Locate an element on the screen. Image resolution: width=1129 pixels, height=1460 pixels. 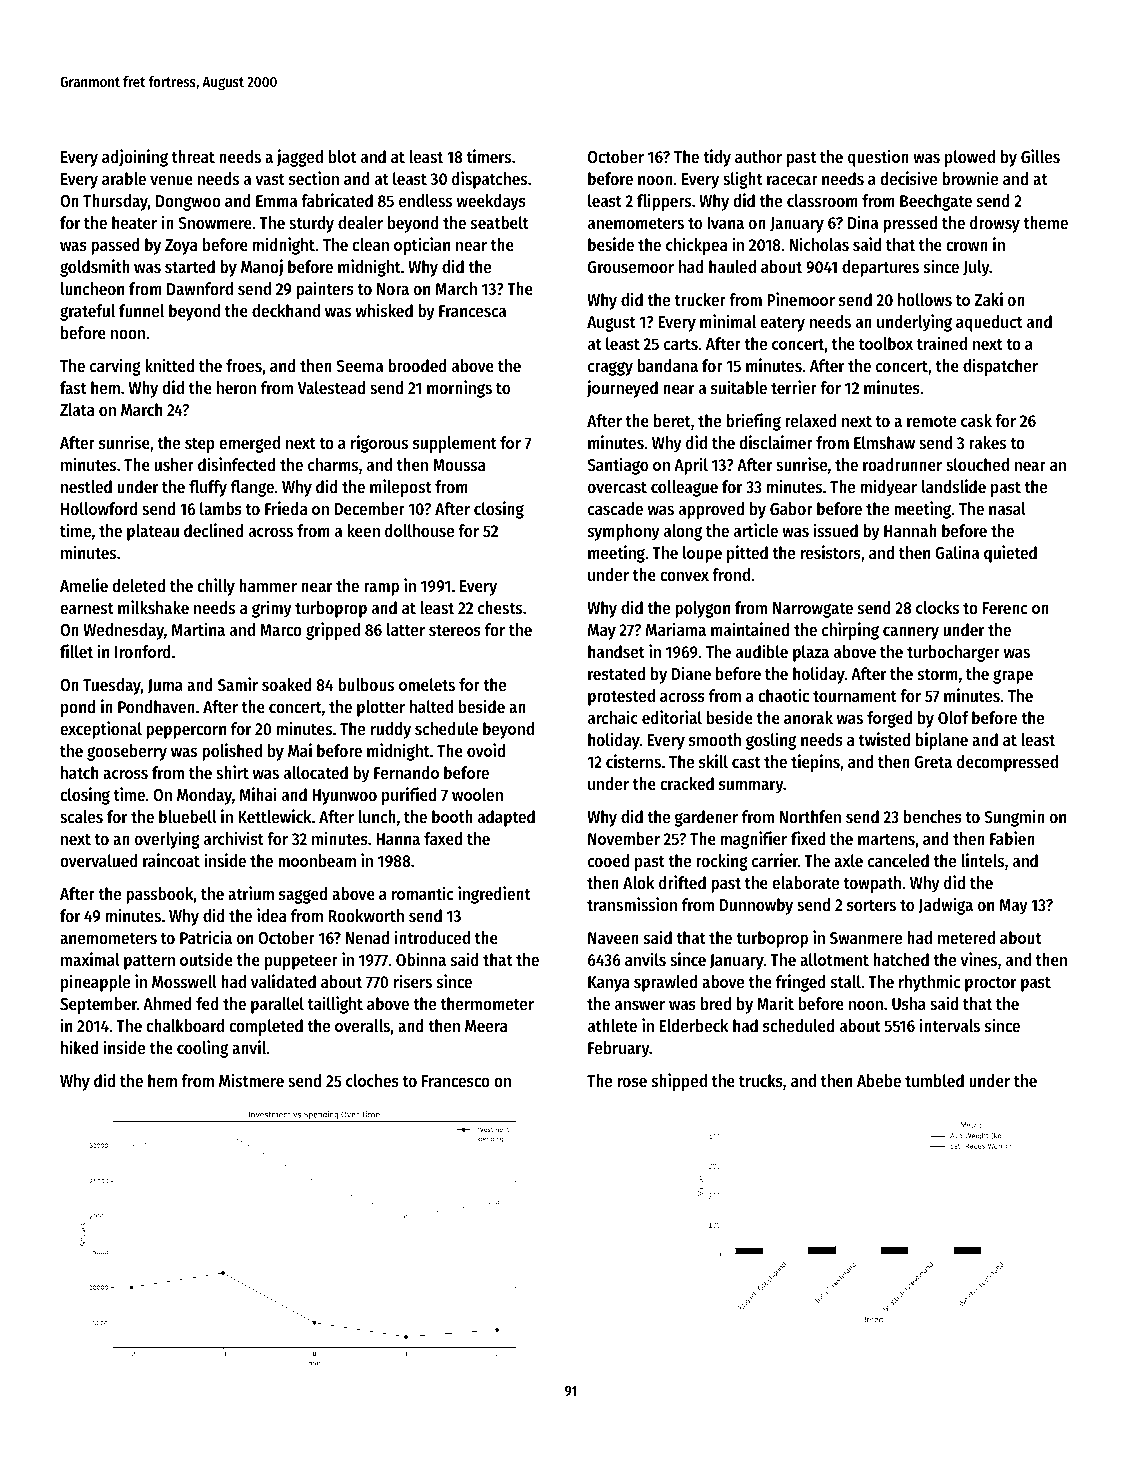
dispatches is located at coordinates (489, 180).
